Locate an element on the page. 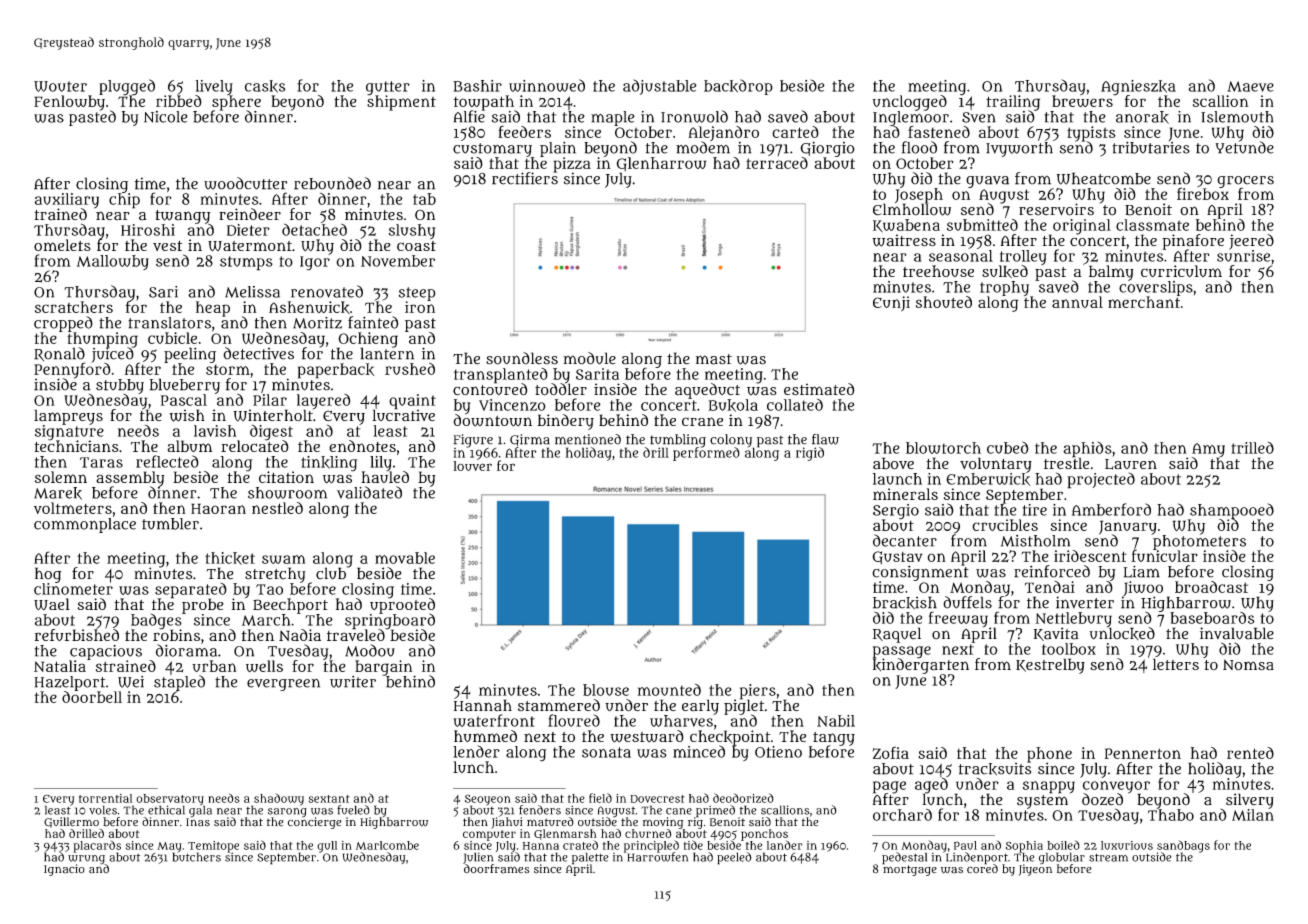  Tao is located at coordinates (269, 589).
